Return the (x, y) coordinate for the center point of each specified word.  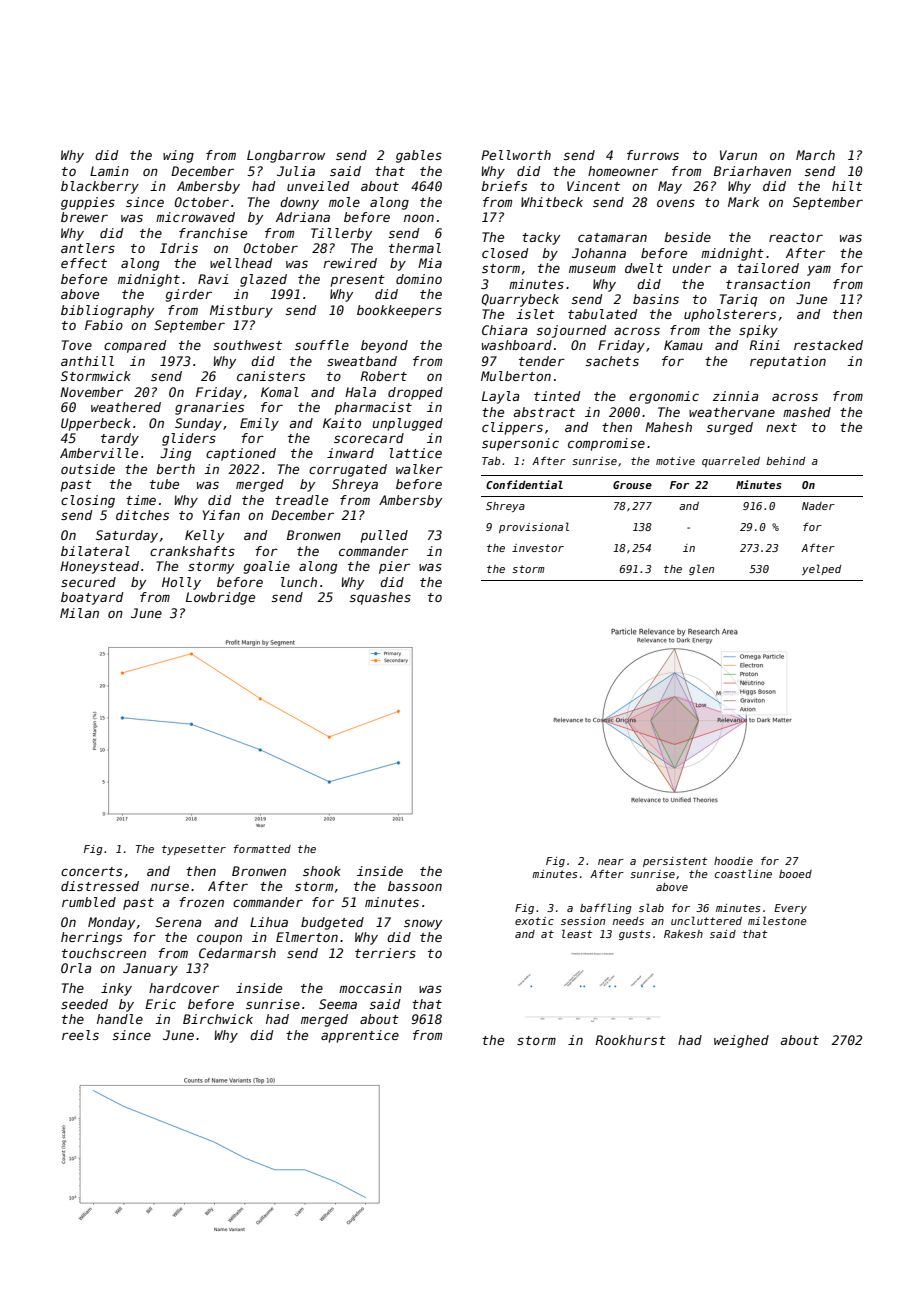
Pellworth (516, 155)
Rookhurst (630, 1040)
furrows (653, 155)
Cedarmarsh (237, 953)
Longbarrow (286, 156)
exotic (534, 921)
